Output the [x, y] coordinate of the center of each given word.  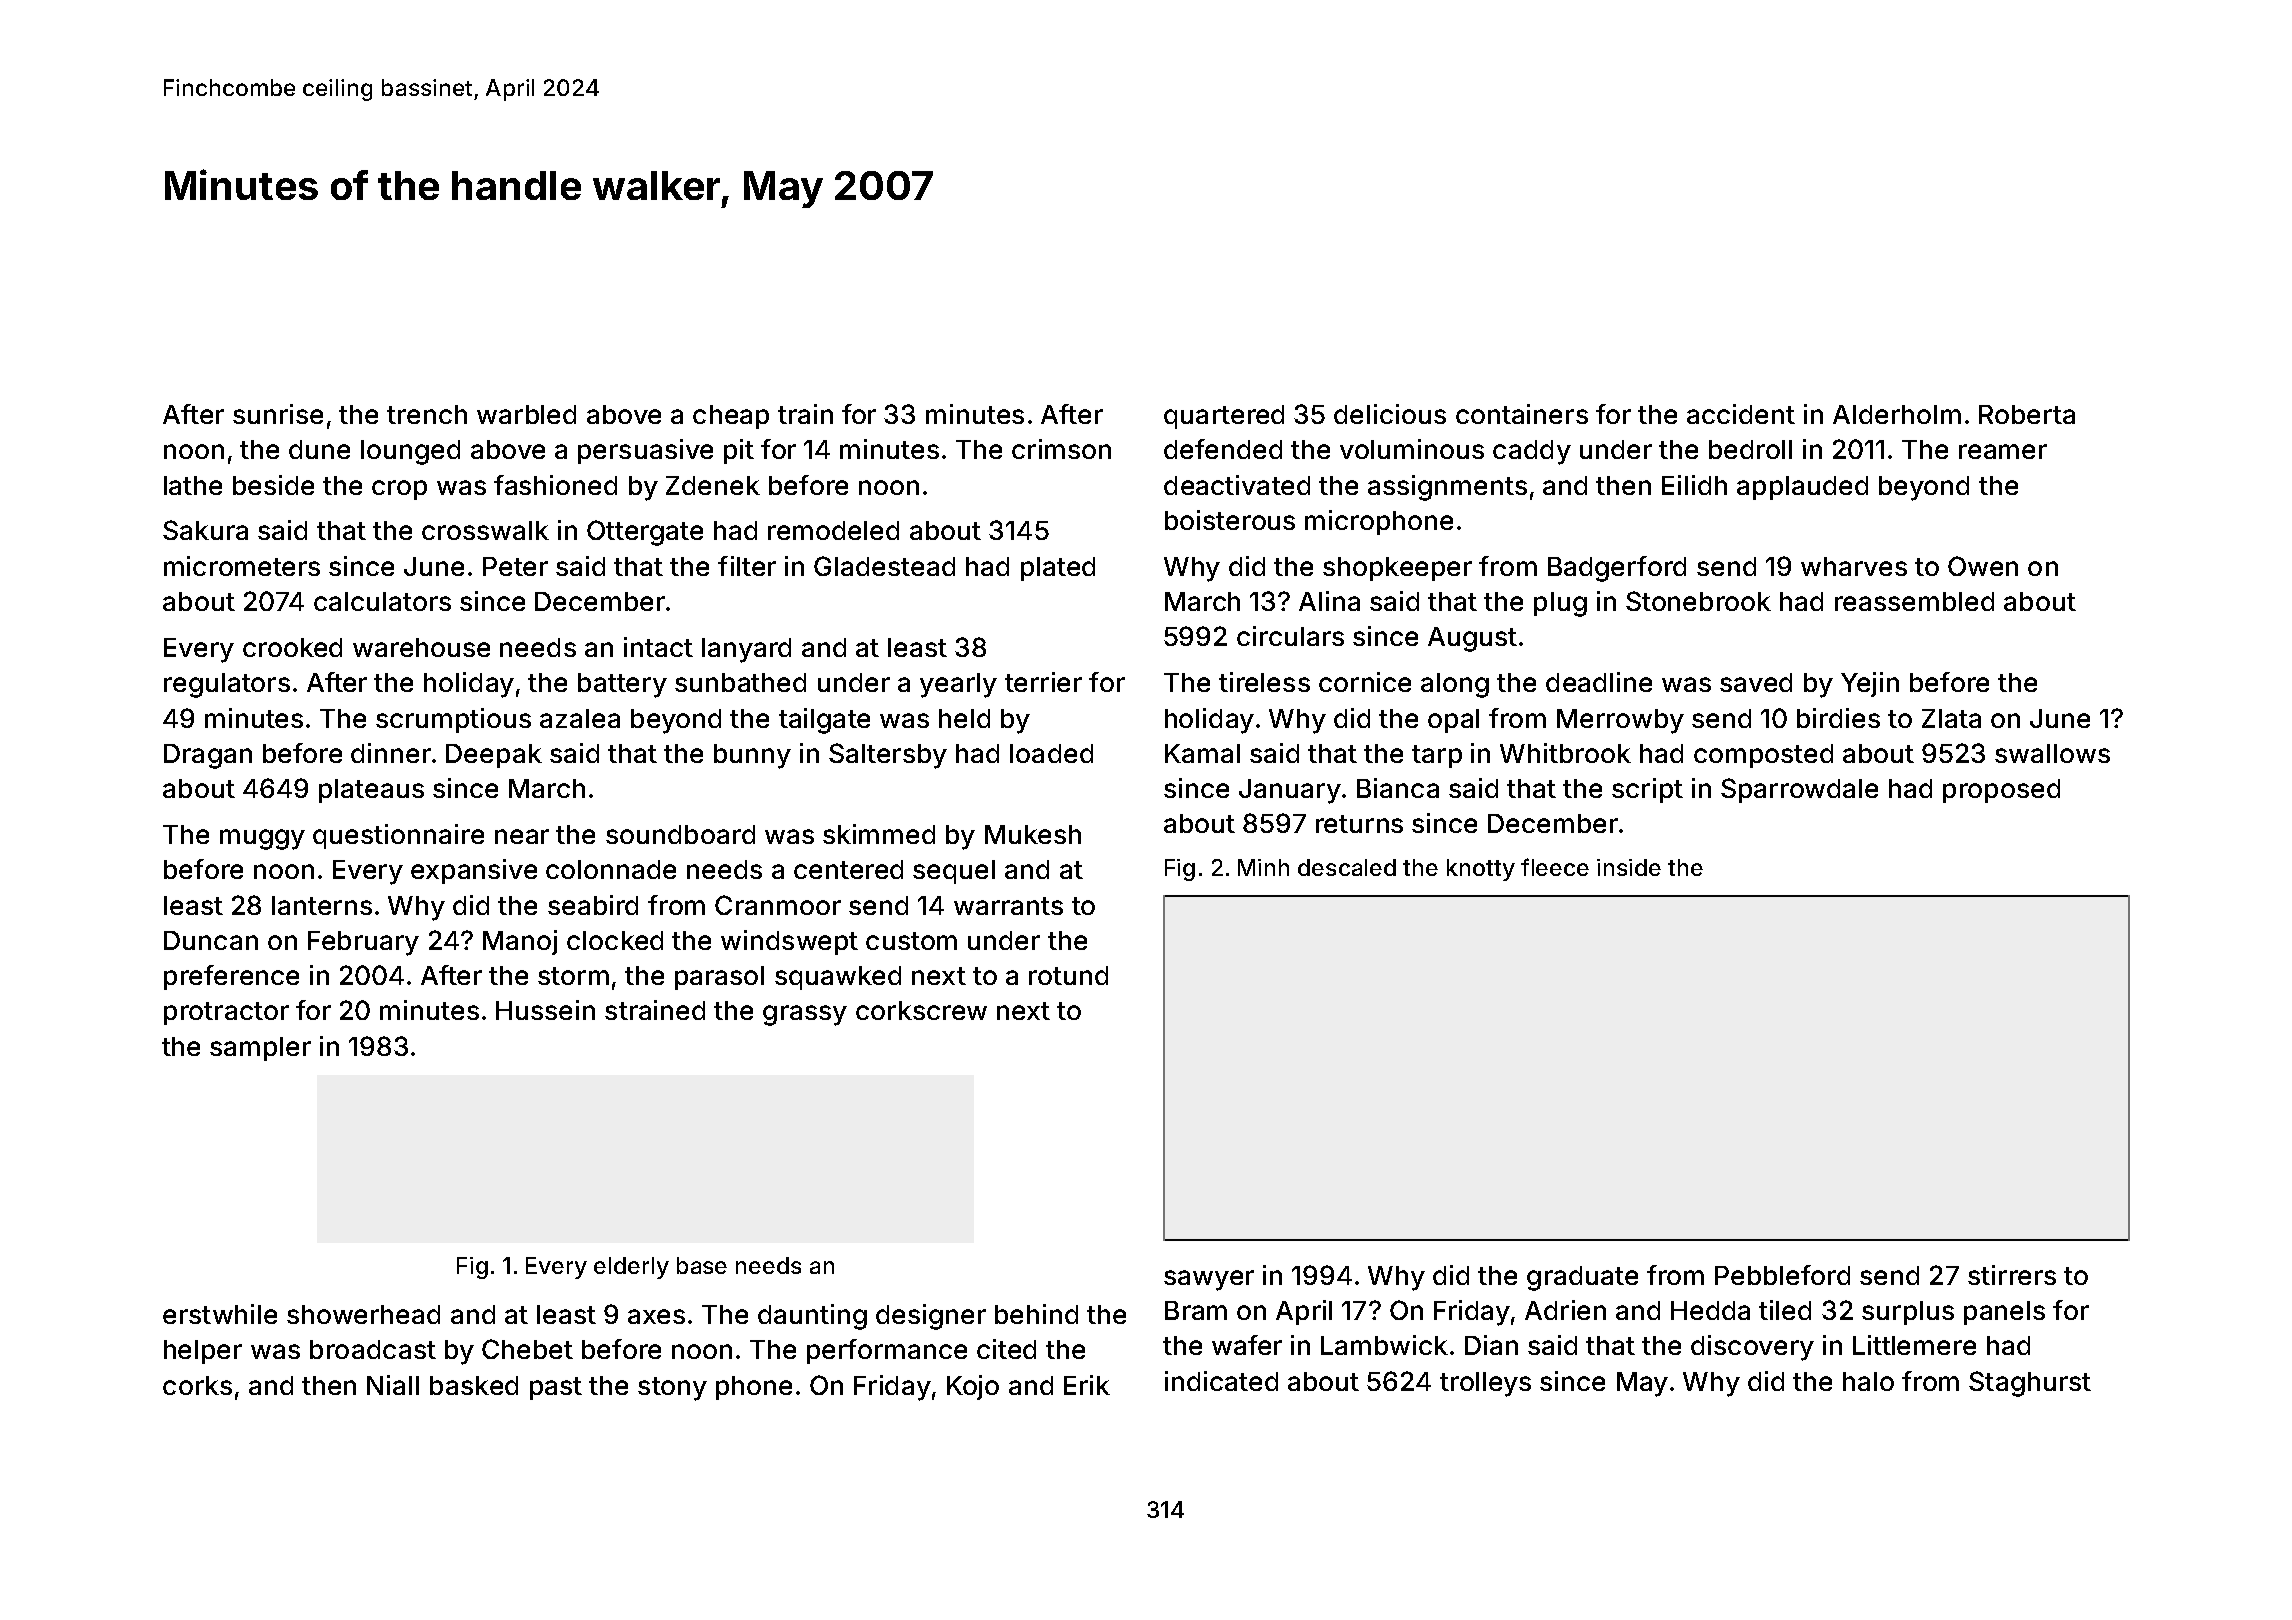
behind [1036, 1314]
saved [1756, 682]
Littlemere [1914, 1345]
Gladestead [884, 566]
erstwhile [220, 1314]
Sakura [205, 530]
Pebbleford [1782, 1275]
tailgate [824, 721]
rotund [1068, 975]
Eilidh [1694, 485]
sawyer [1209, 1280]
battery [622, 685]
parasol [719, 978]
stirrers [2012, 1275]
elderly [631, 1268]
